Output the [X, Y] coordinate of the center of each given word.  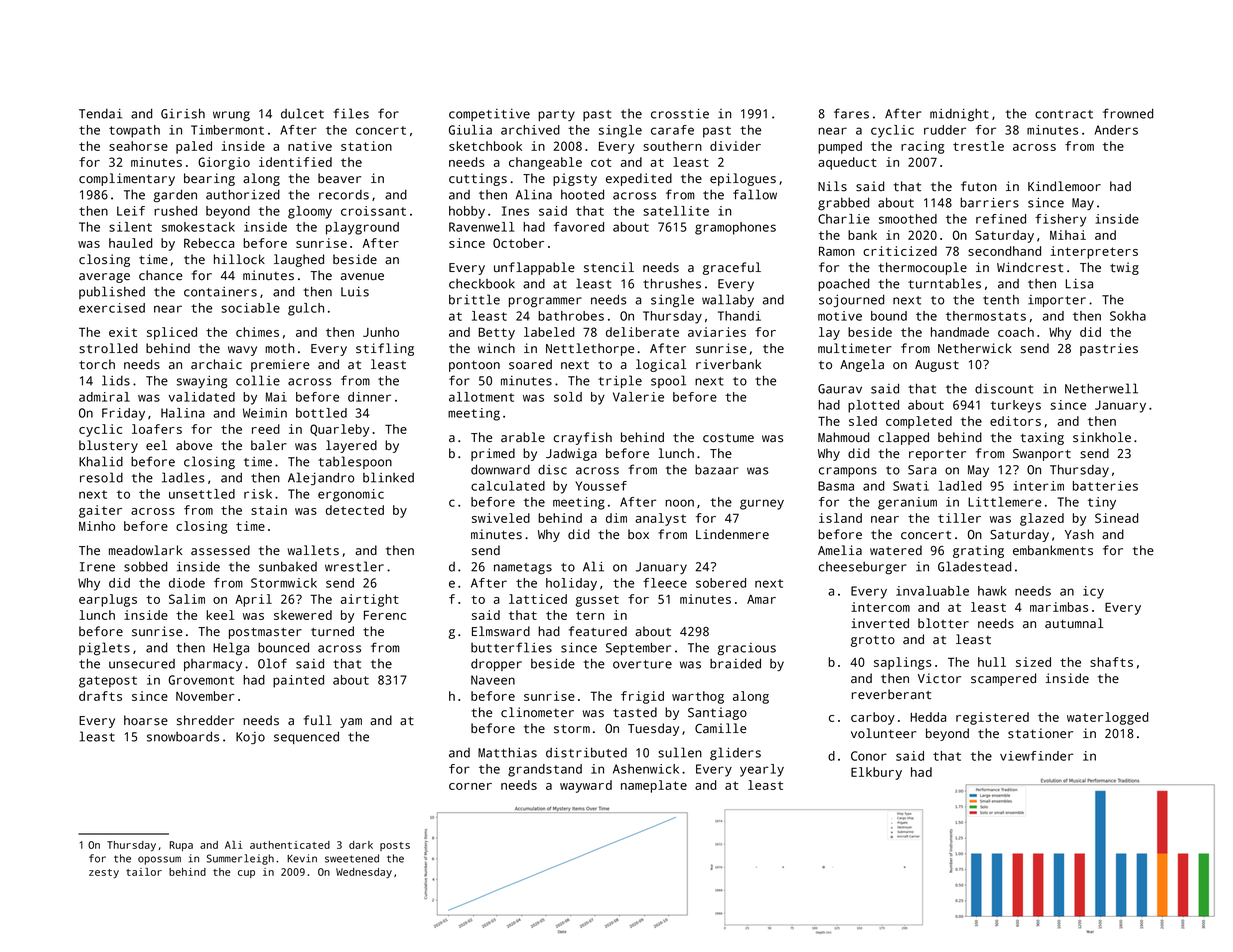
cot [601, 162]
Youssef [601, 486]
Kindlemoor [1064, 186]
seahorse [138, 146]
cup [246, 874]
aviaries [717, 332]
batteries [1105, 486]
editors [1015, 421]
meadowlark [146, 550]
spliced [172, 333]
